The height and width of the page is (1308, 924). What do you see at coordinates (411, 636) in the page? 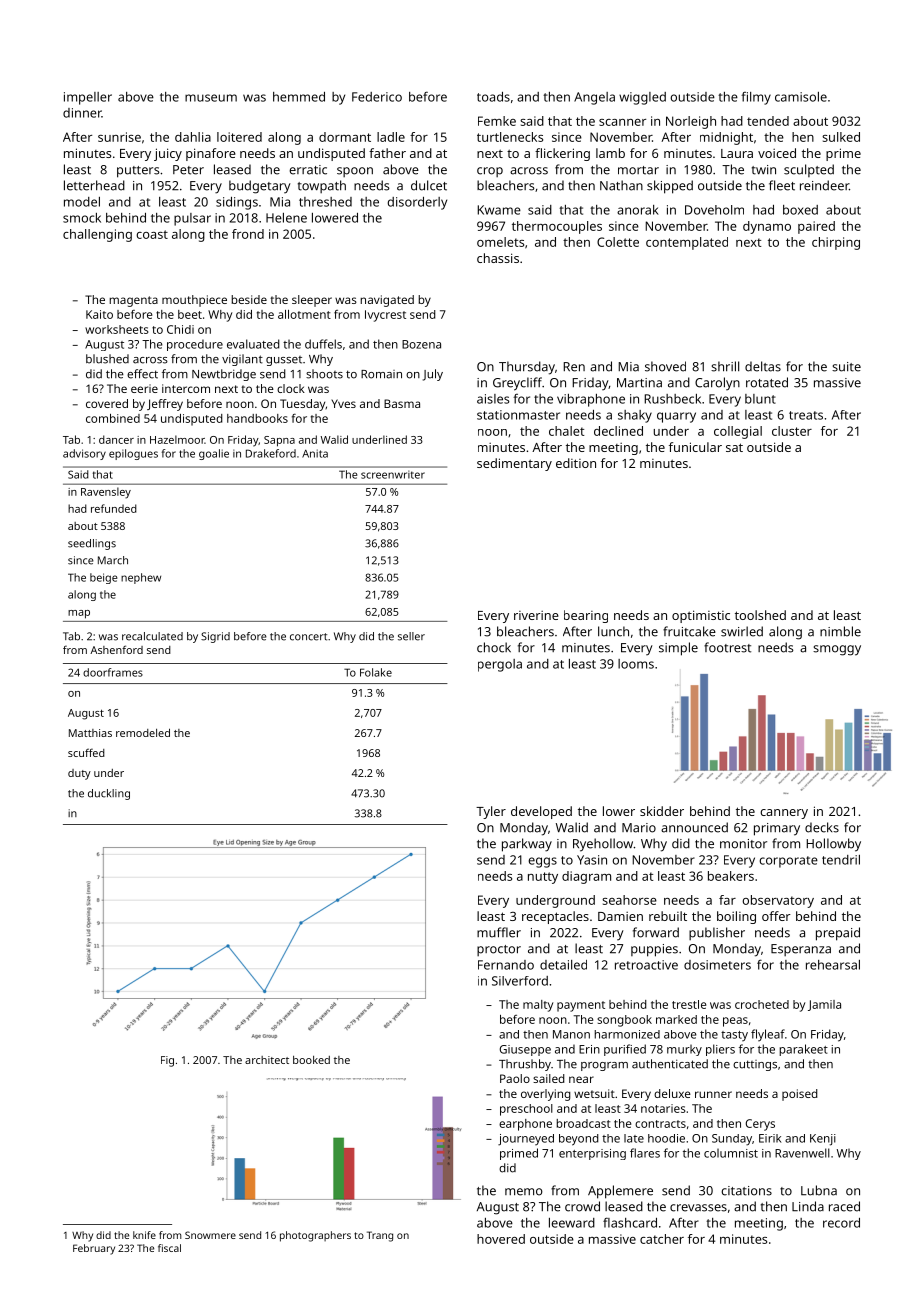
I see `seller` at bounding box center [411, 636].
